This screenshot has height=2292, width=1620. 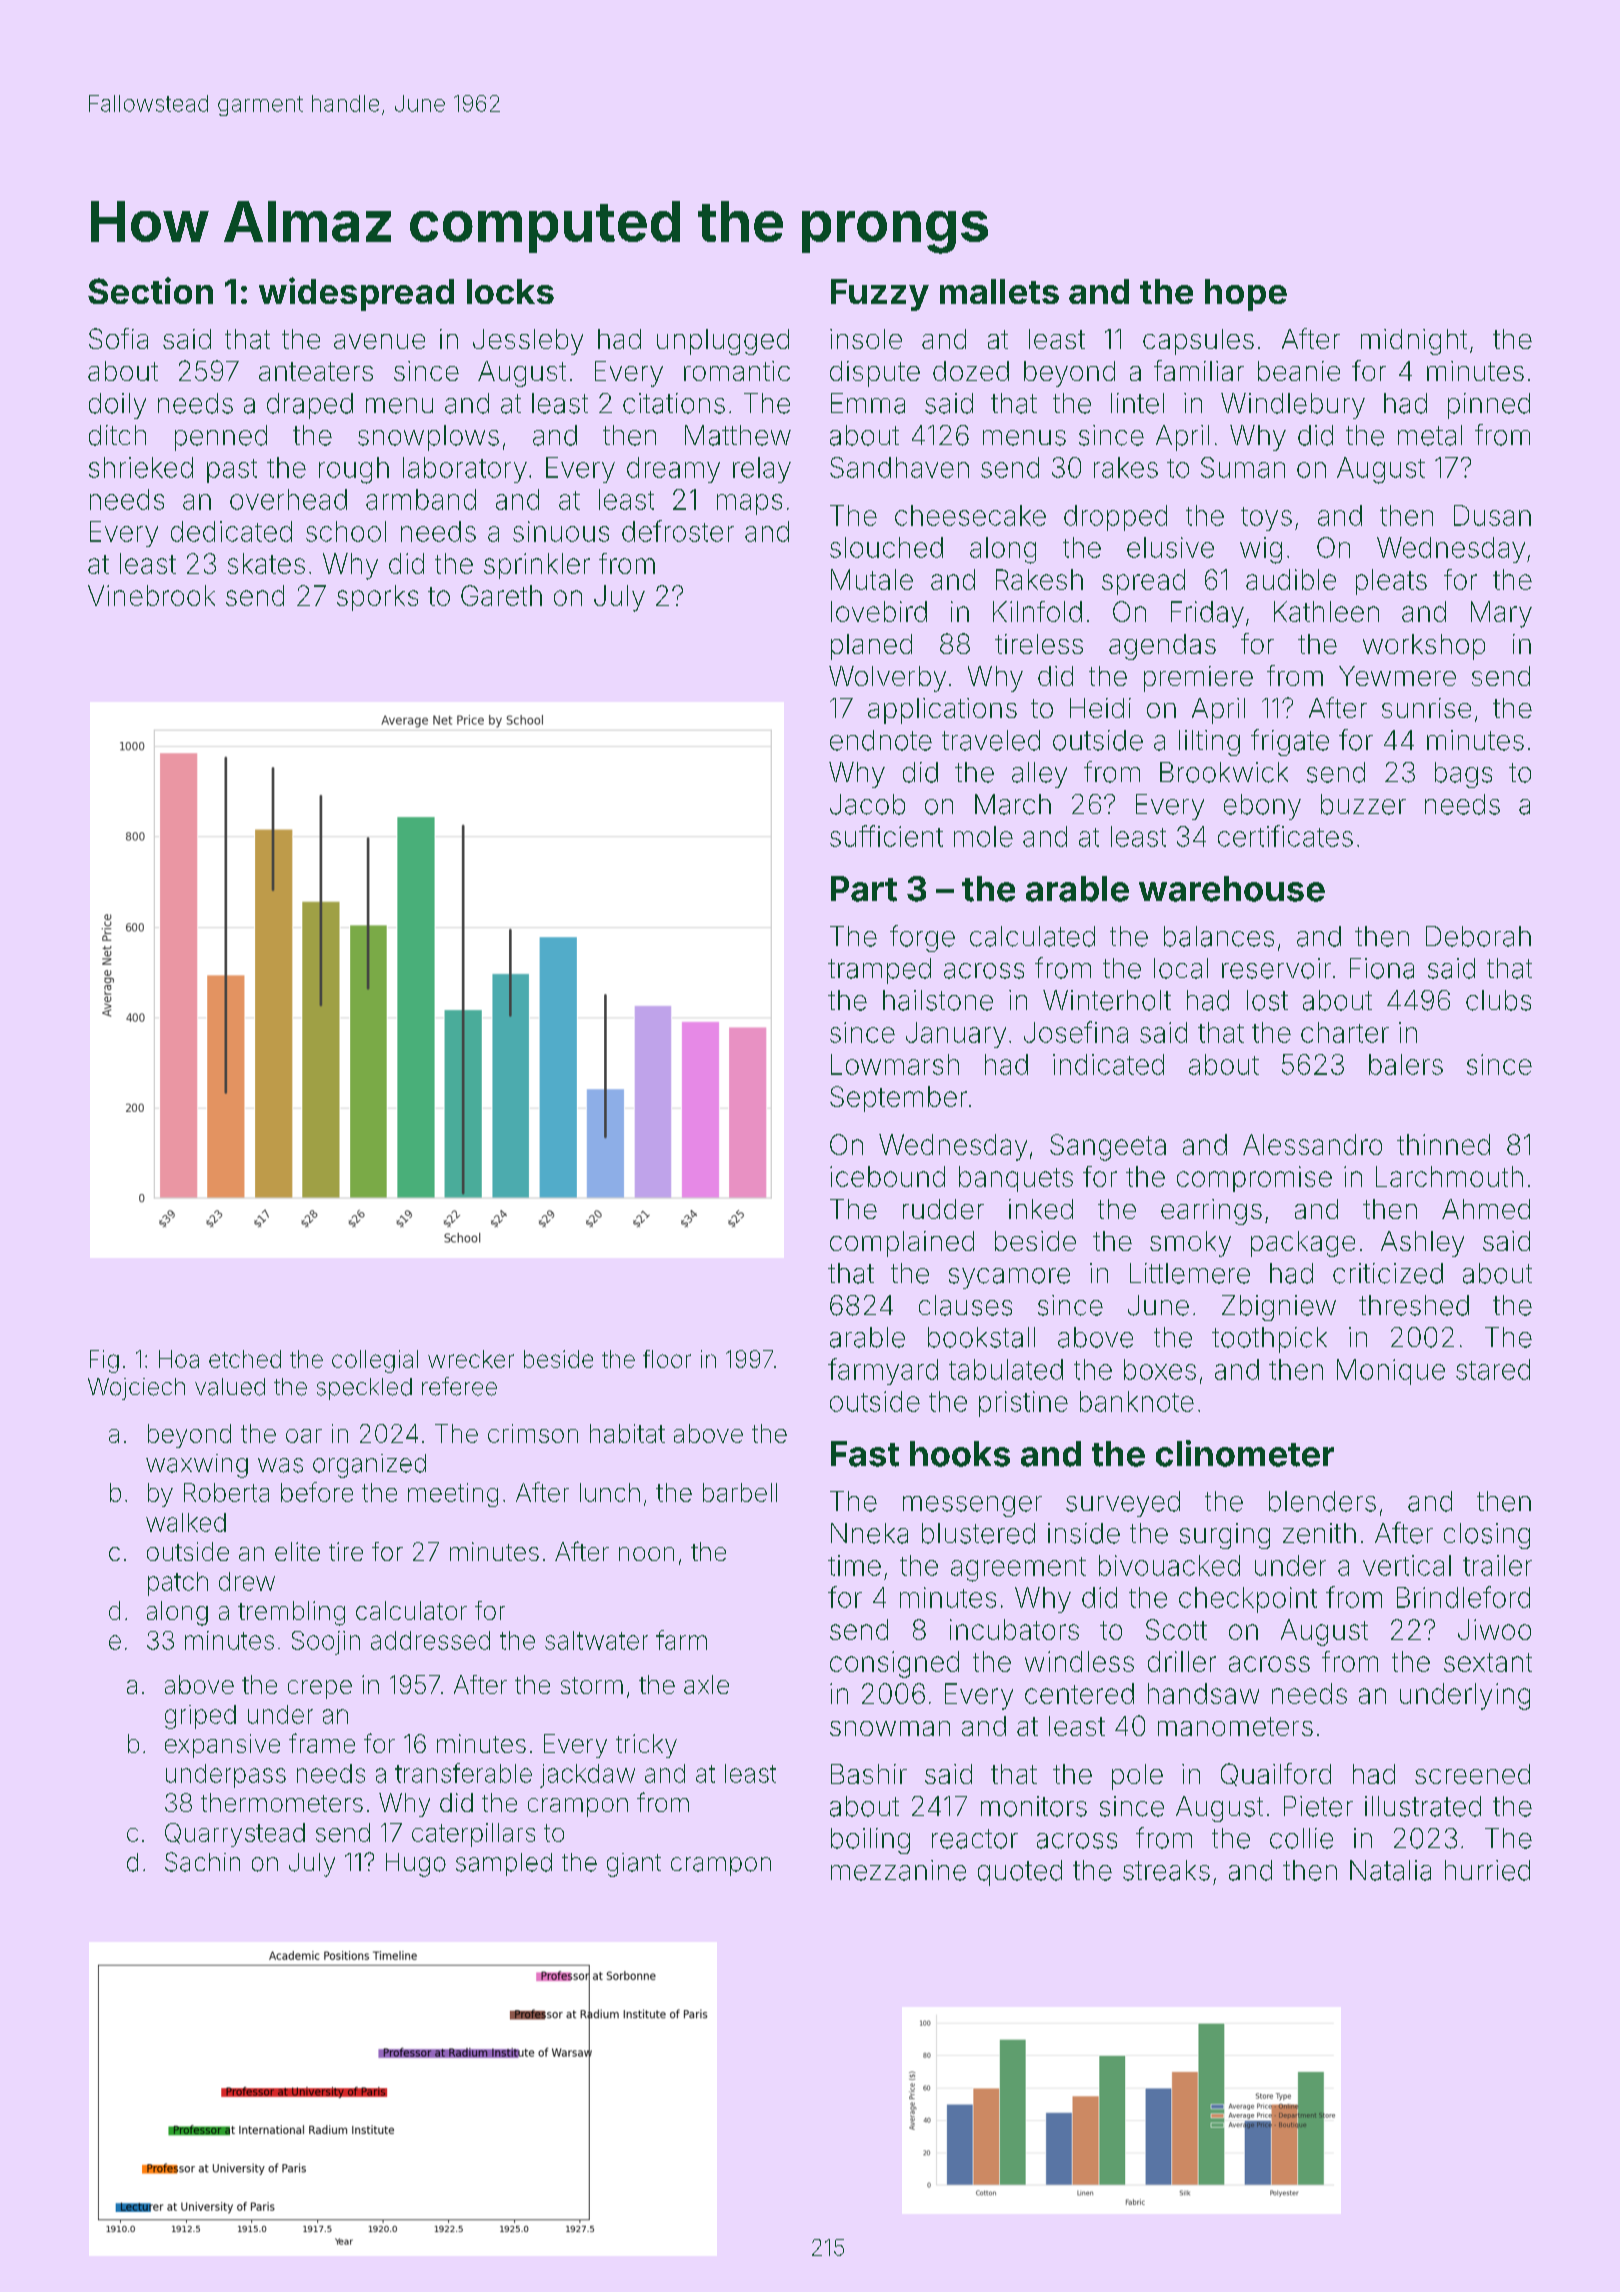 What do you see at coordinates (118, 338) in the screenshot?
I see `Sofia` at bounding box center [118, 338].
